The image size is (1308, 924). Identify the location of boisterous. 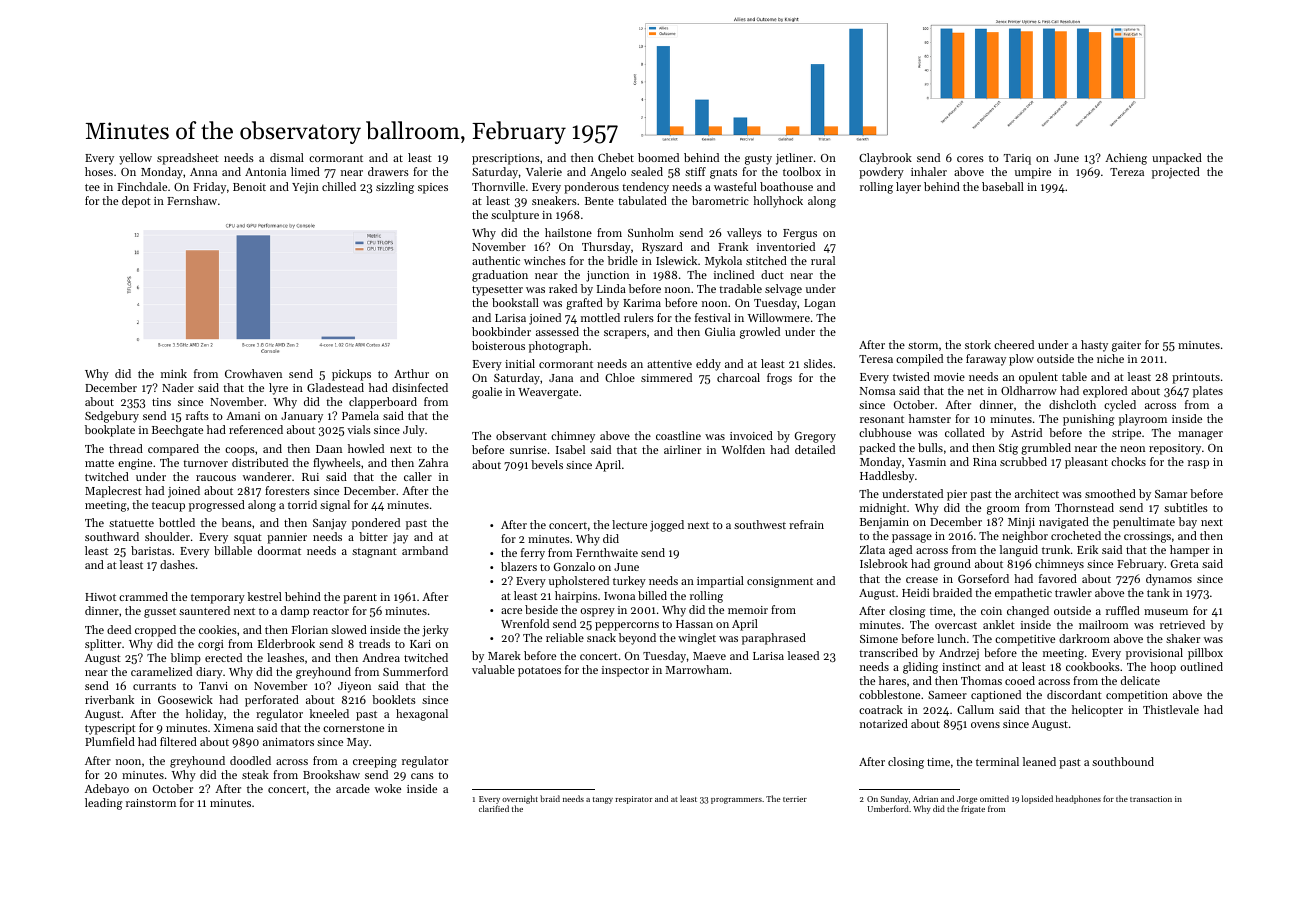
(498, 345).
